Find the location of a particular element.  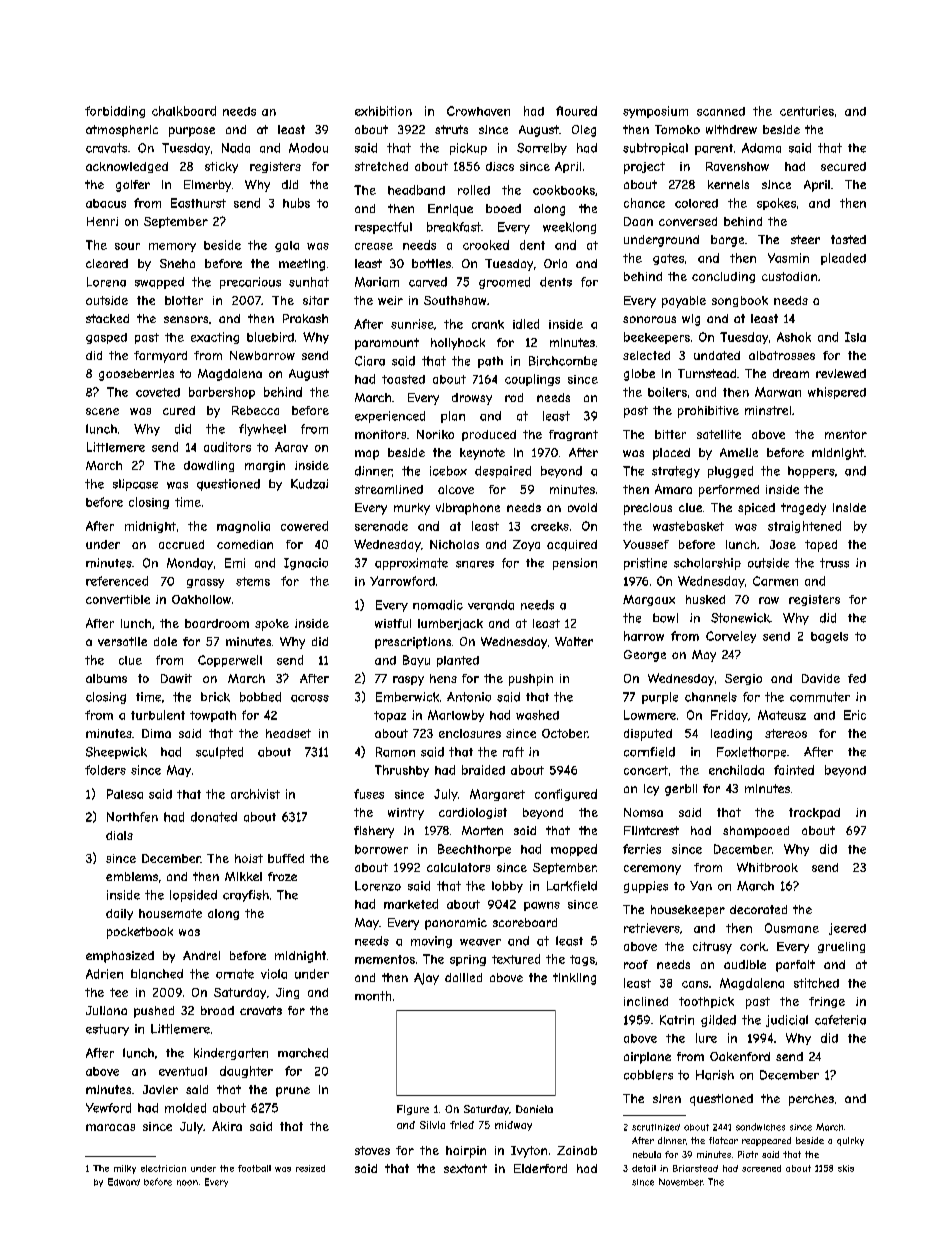

slipcase is located at coordinates (135, 485).
